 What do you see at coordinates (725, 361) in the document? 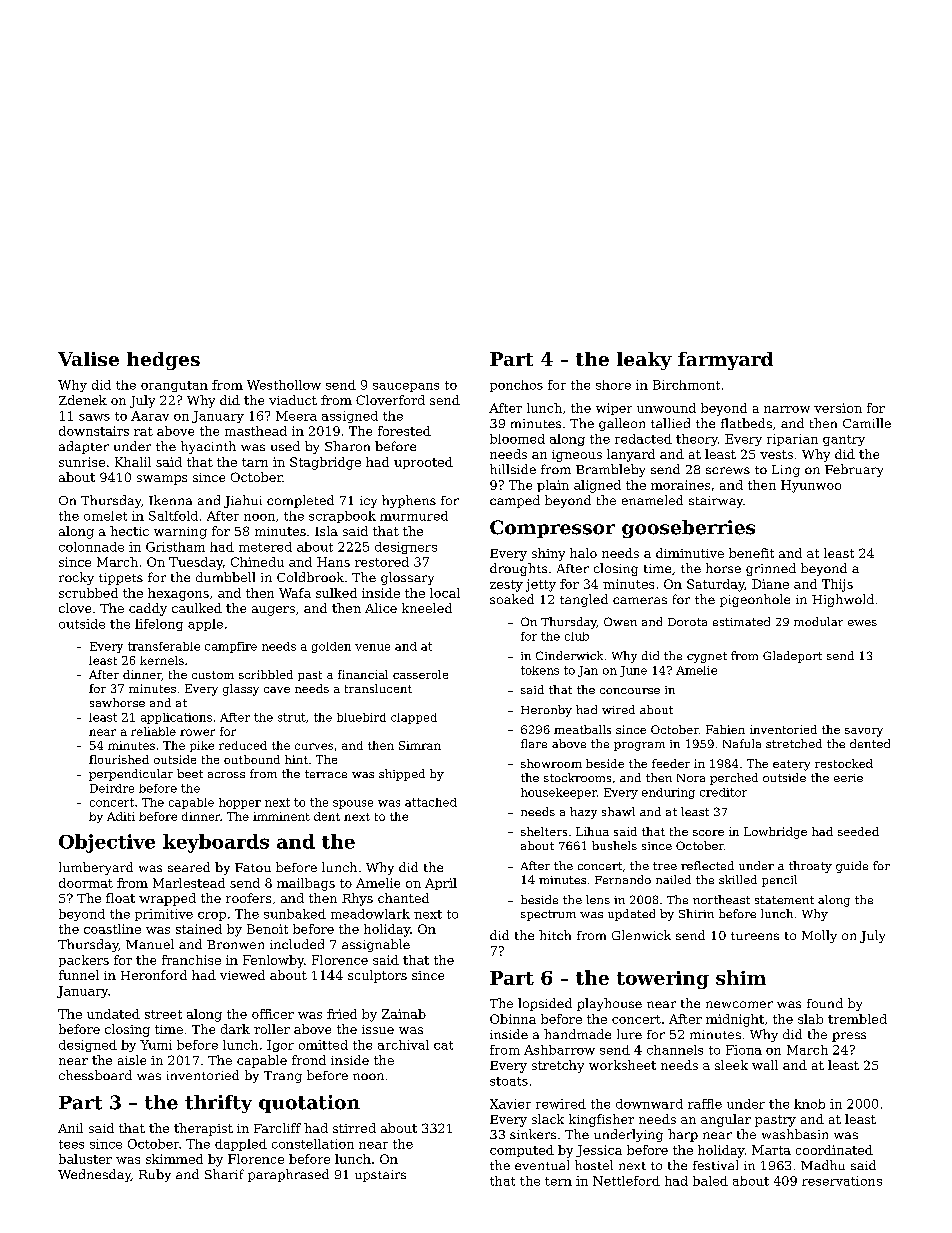
I see `farmyard` at bounding box center [725, 361].
